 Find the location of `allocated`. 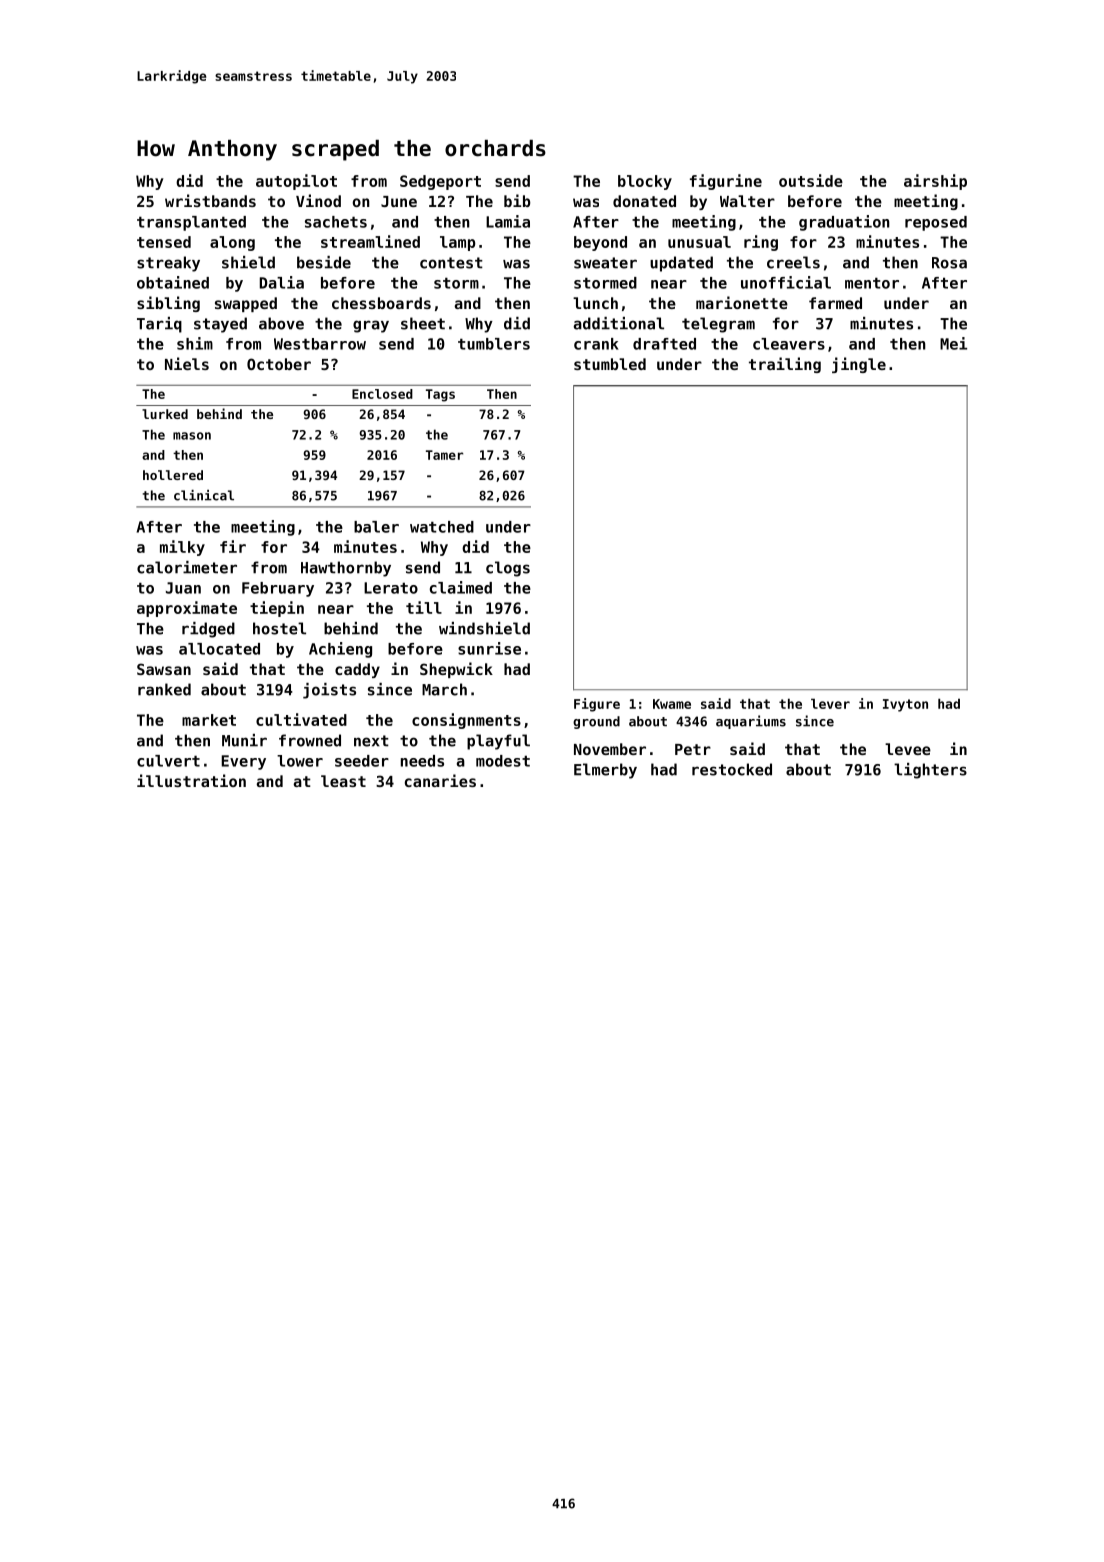

allocated is located at coordinates (219, 649).
